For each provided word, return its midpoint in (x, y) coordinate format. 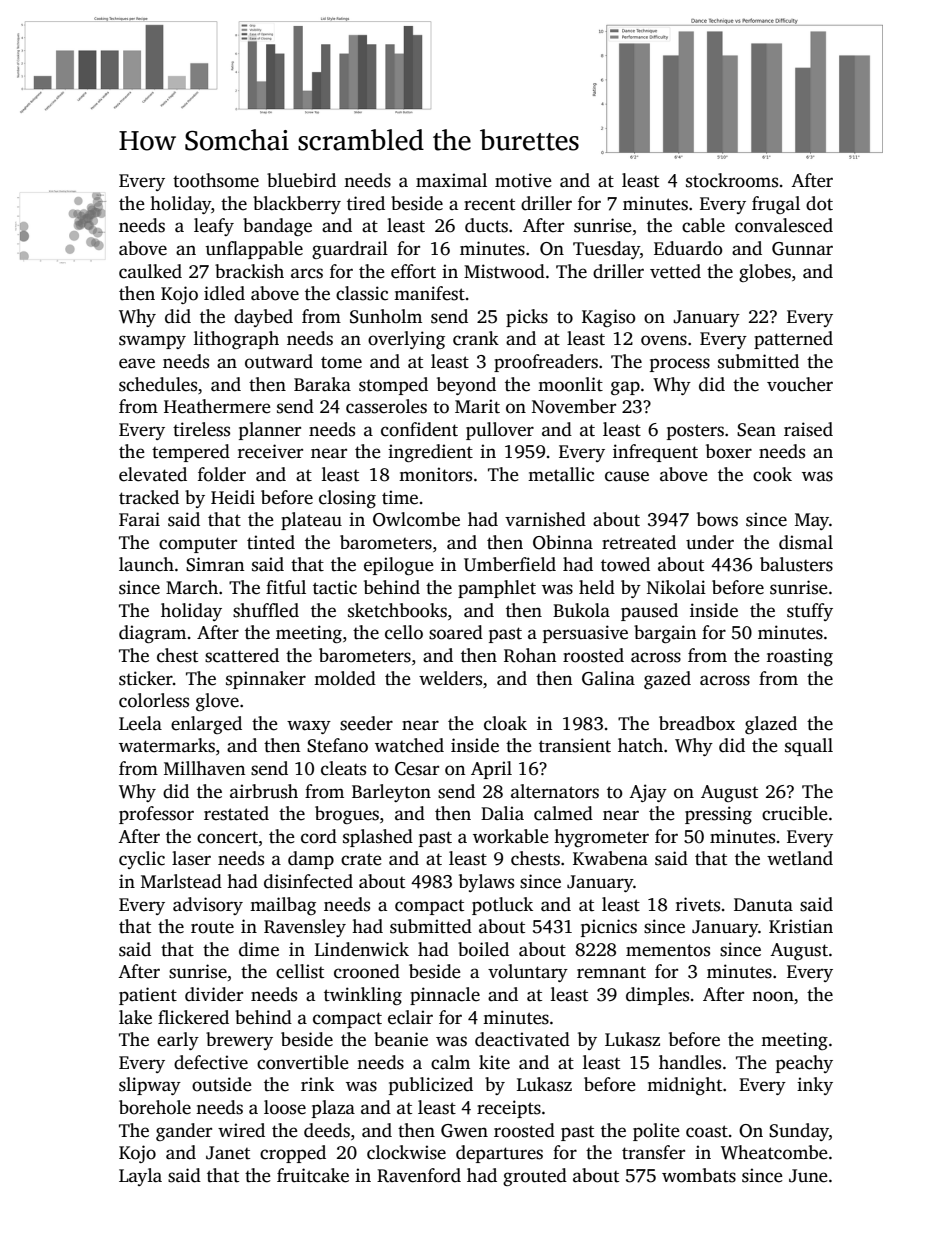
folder (222, 474)
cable (703, 225)
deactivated (522, 1039)
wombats (699, 1175)
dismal (806, 542)
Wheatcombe (774, 1152)
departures (499, 1154)
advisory (208, 906)
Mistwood (504, 271)
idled (224, 293)
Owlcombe (416, 519)
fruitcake (313, 1175)
